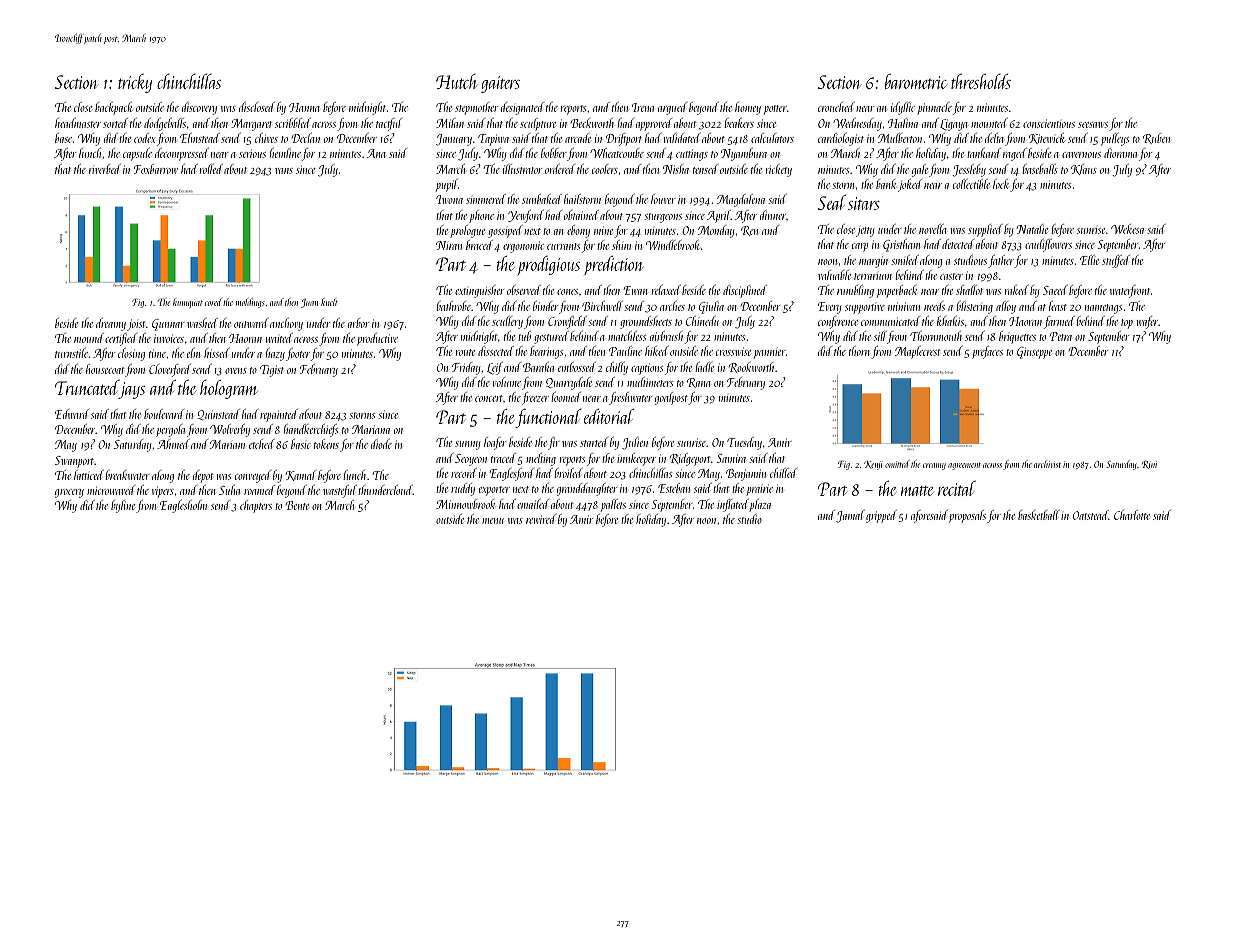  What do you see at coordinates (78, 123) in the page?
I see `headmaster` at bounding box center [78, 123].
